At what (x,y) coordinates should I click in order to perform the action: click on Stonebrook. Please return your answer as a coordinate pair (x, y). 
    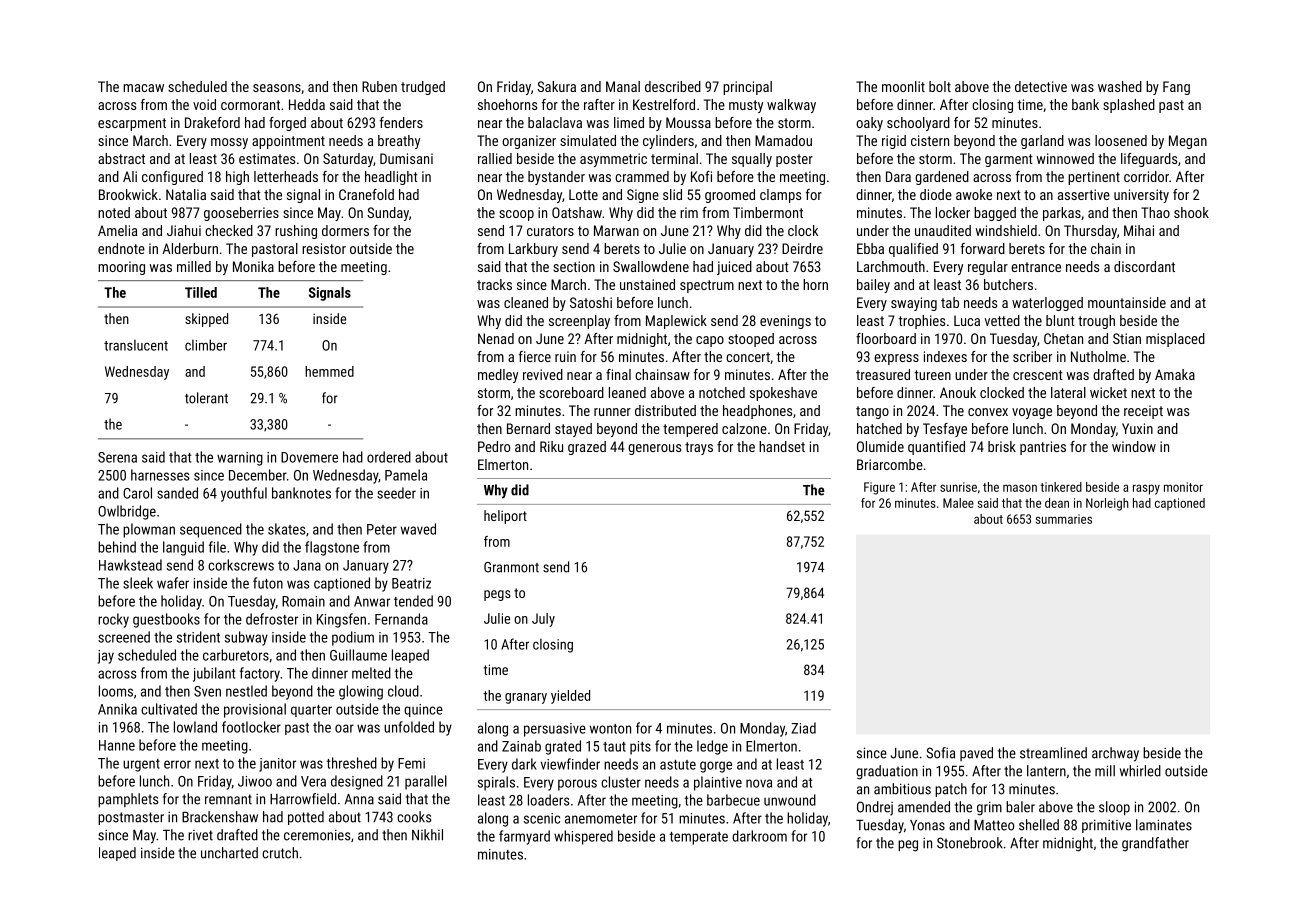
    Looking at the image, I should click on (970, 843).
